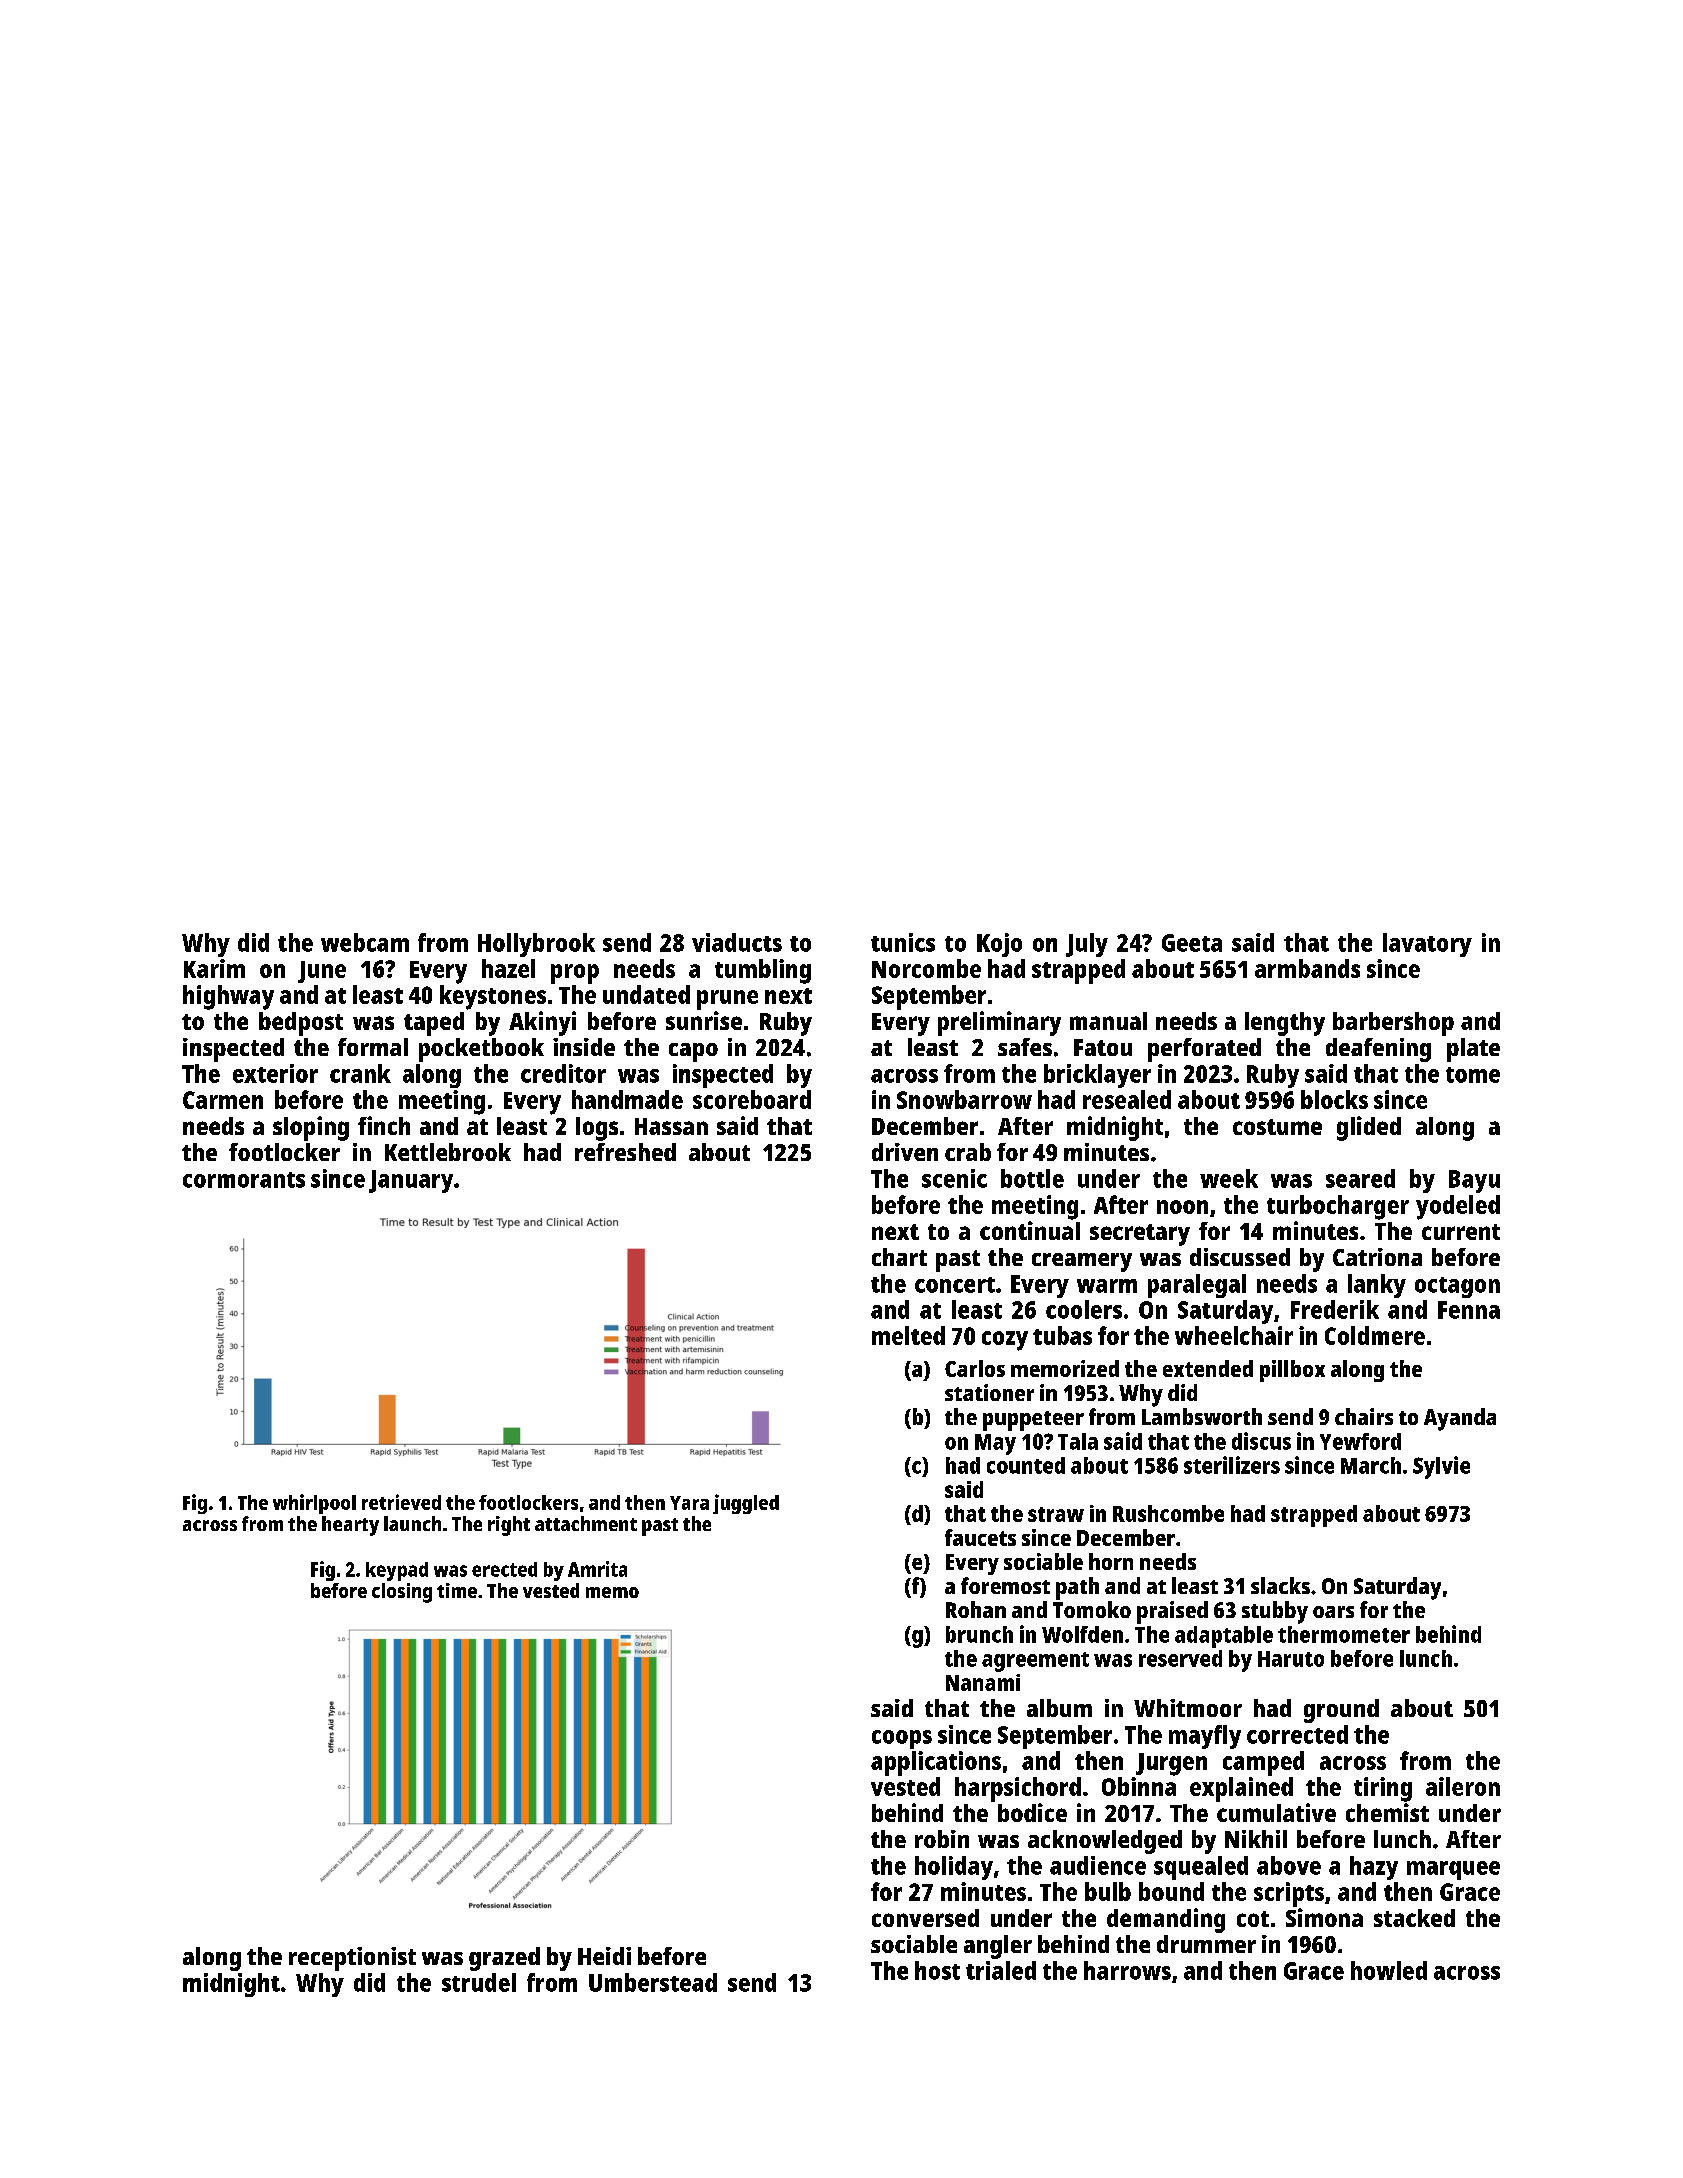 This screenshot has width=1683, height=2178. I want to click on concert, so click(955, 1285).
